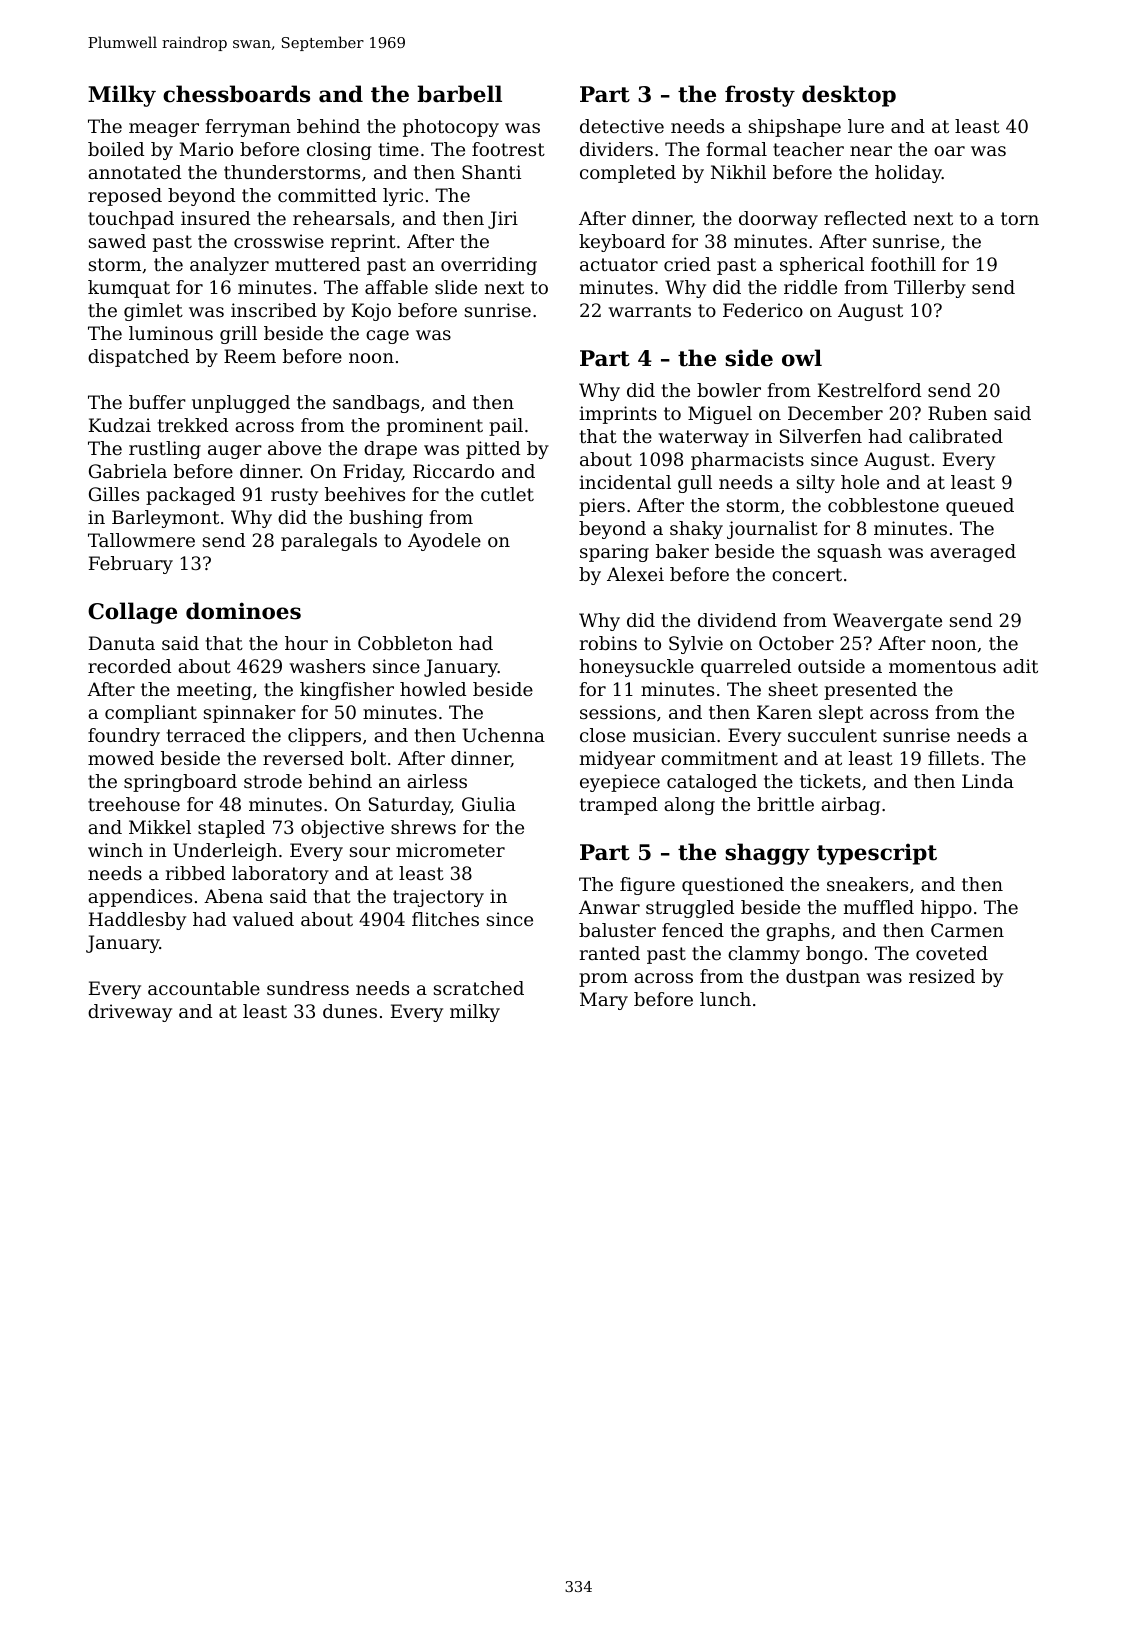 Image resolution: width=1129 pixels, height=1636 pixels. Describe the element at coordinates (129, 666) in the screenshot. I see `recorded` at that location.
